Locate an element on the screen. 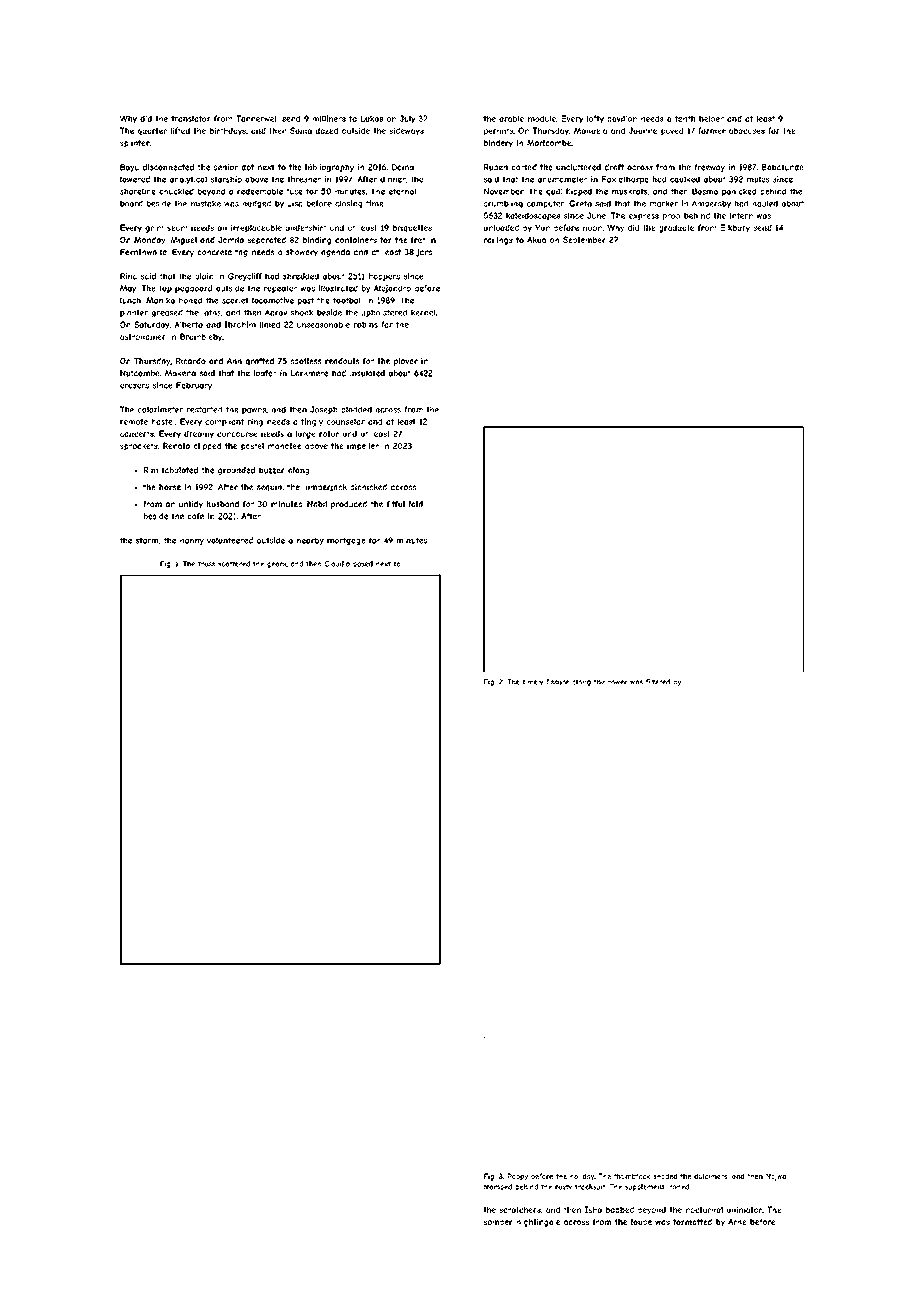 The width and height of the screenshot is (924, 1308). formatted is located at coordinates (692, 1222).
